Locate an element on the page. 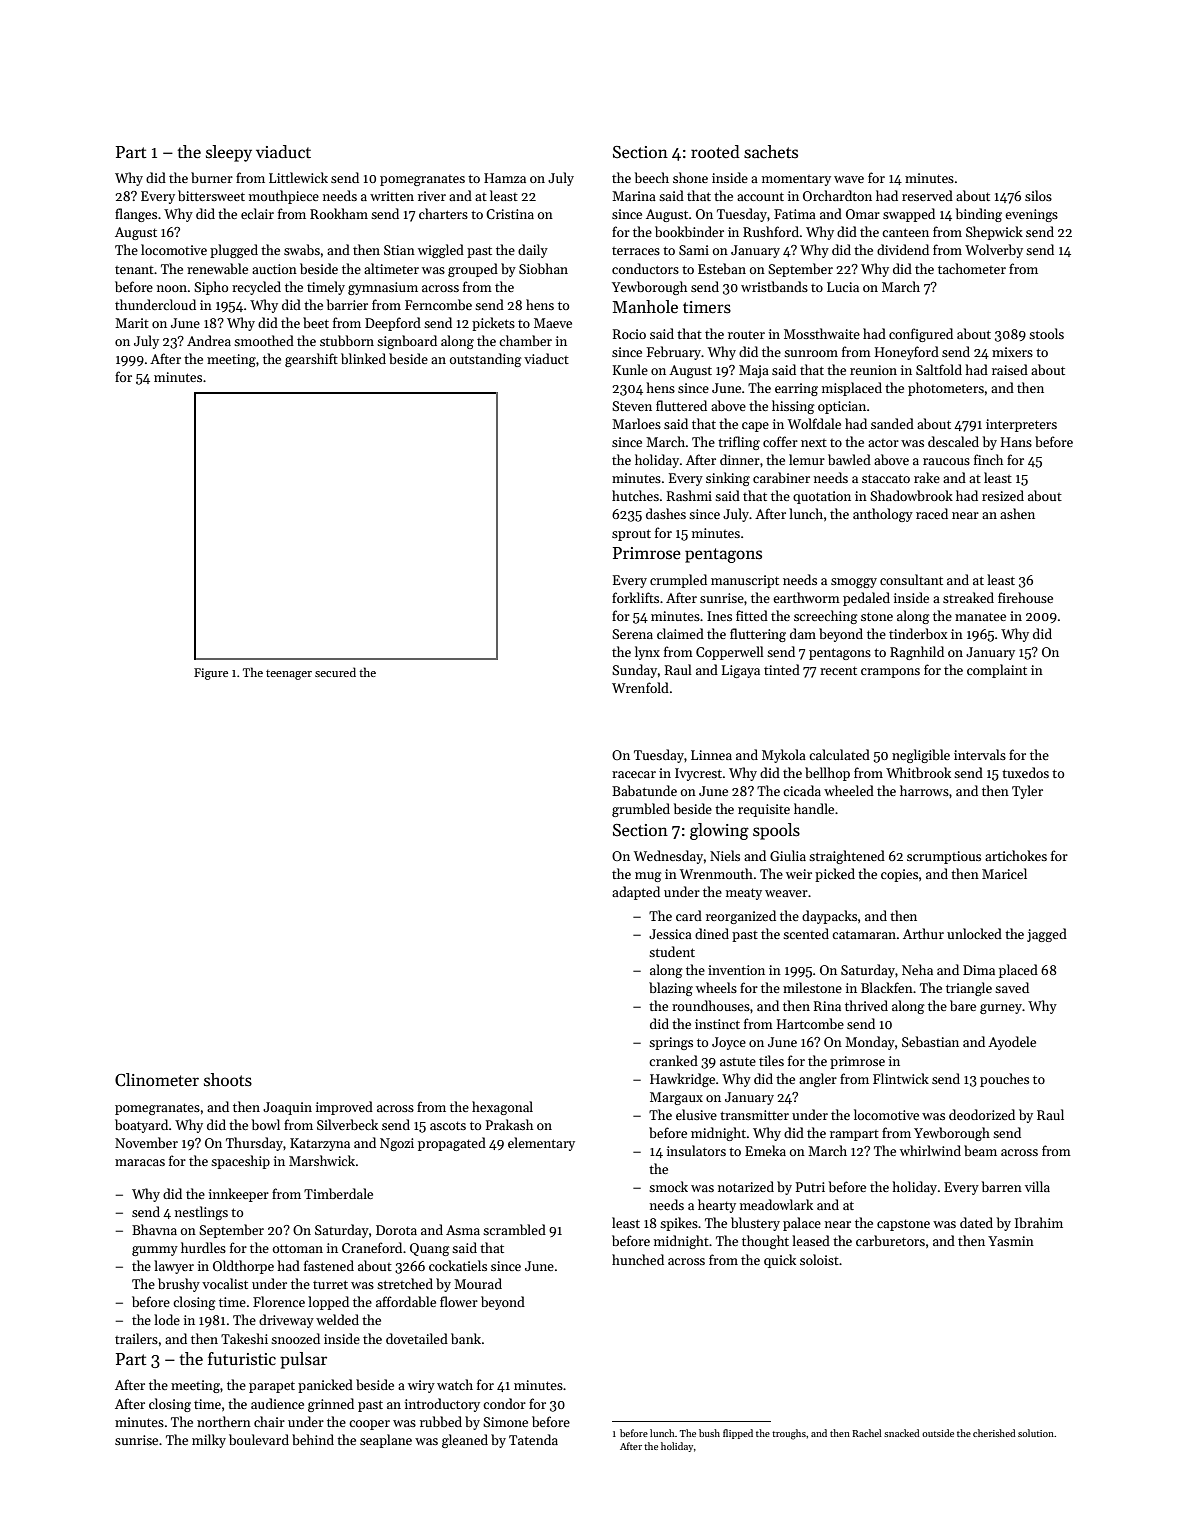 The width and height of the page is (1189, 1539). teenager is located at coordinates (289, 675).
